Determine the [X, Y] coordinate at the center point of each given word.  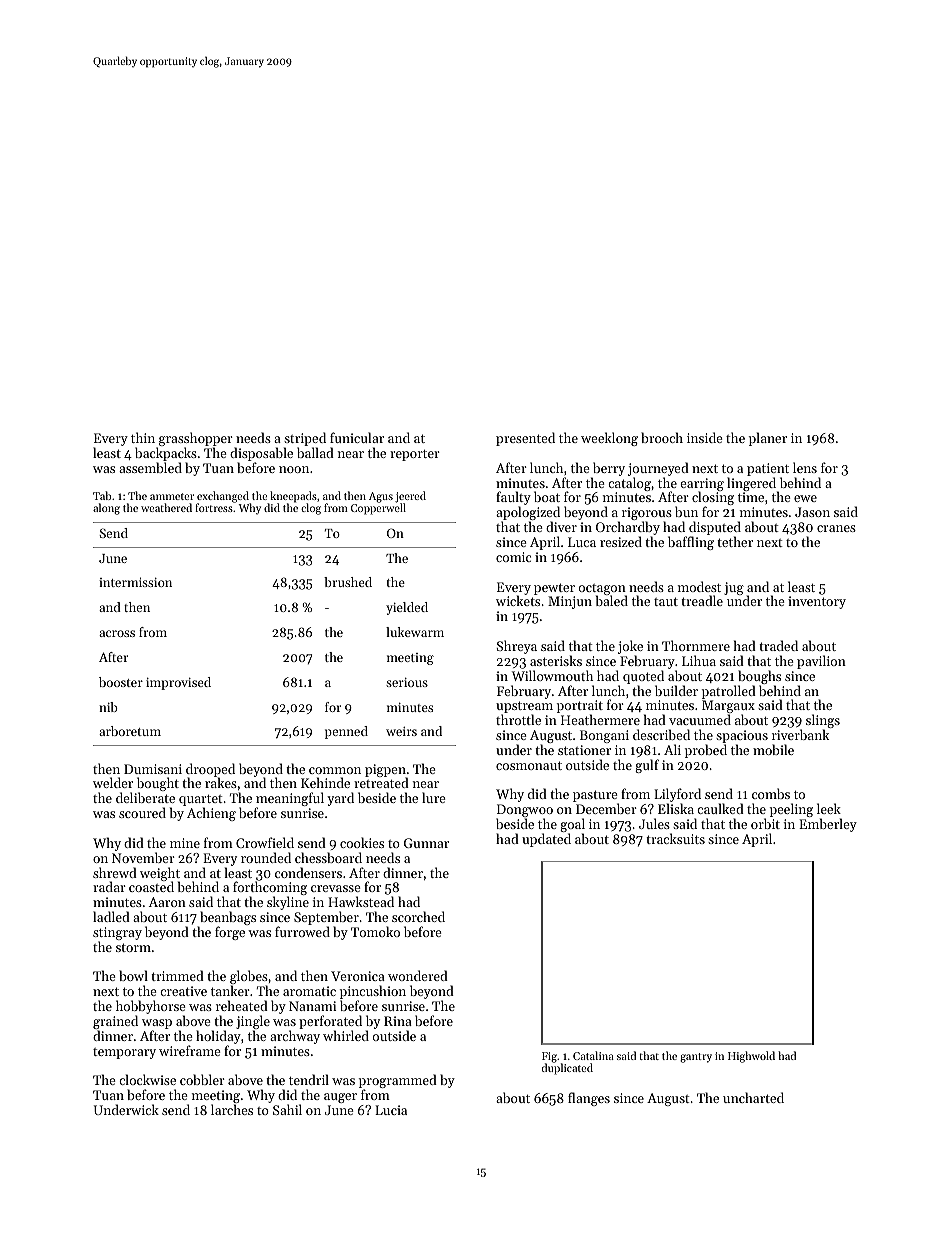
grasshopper [195, 439]
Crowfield [265, 842]
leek [829, 808]
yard [340, 799]
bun [686, 511]
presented [525, 439]
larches [232, 1110]
